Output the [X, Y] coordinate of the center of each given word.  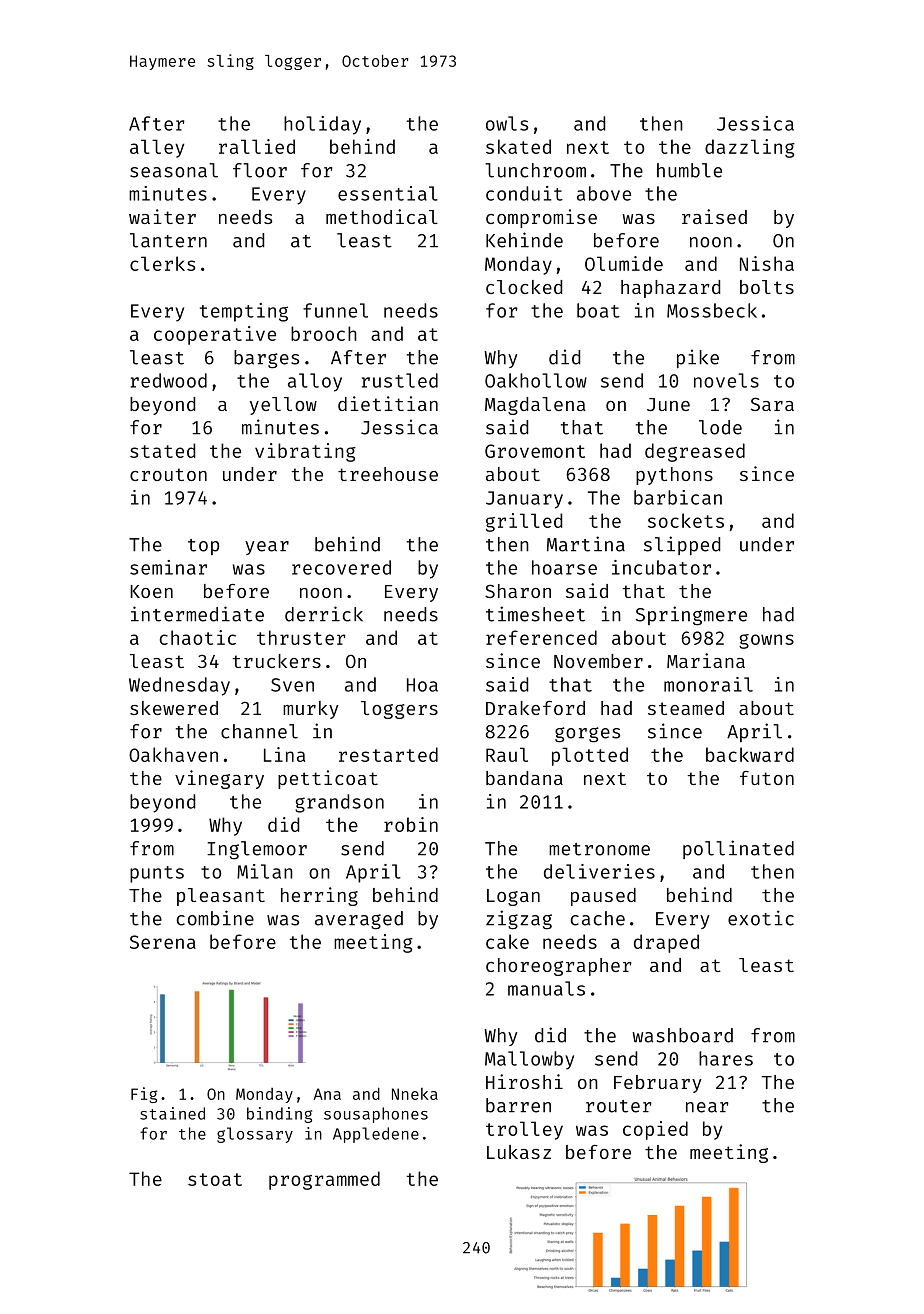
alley [157, 148]
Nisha [767, 263]
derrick [324, 614]
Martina [586, 544]
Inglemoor [257, 850]
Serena [163, 942]
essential [388, 193]
